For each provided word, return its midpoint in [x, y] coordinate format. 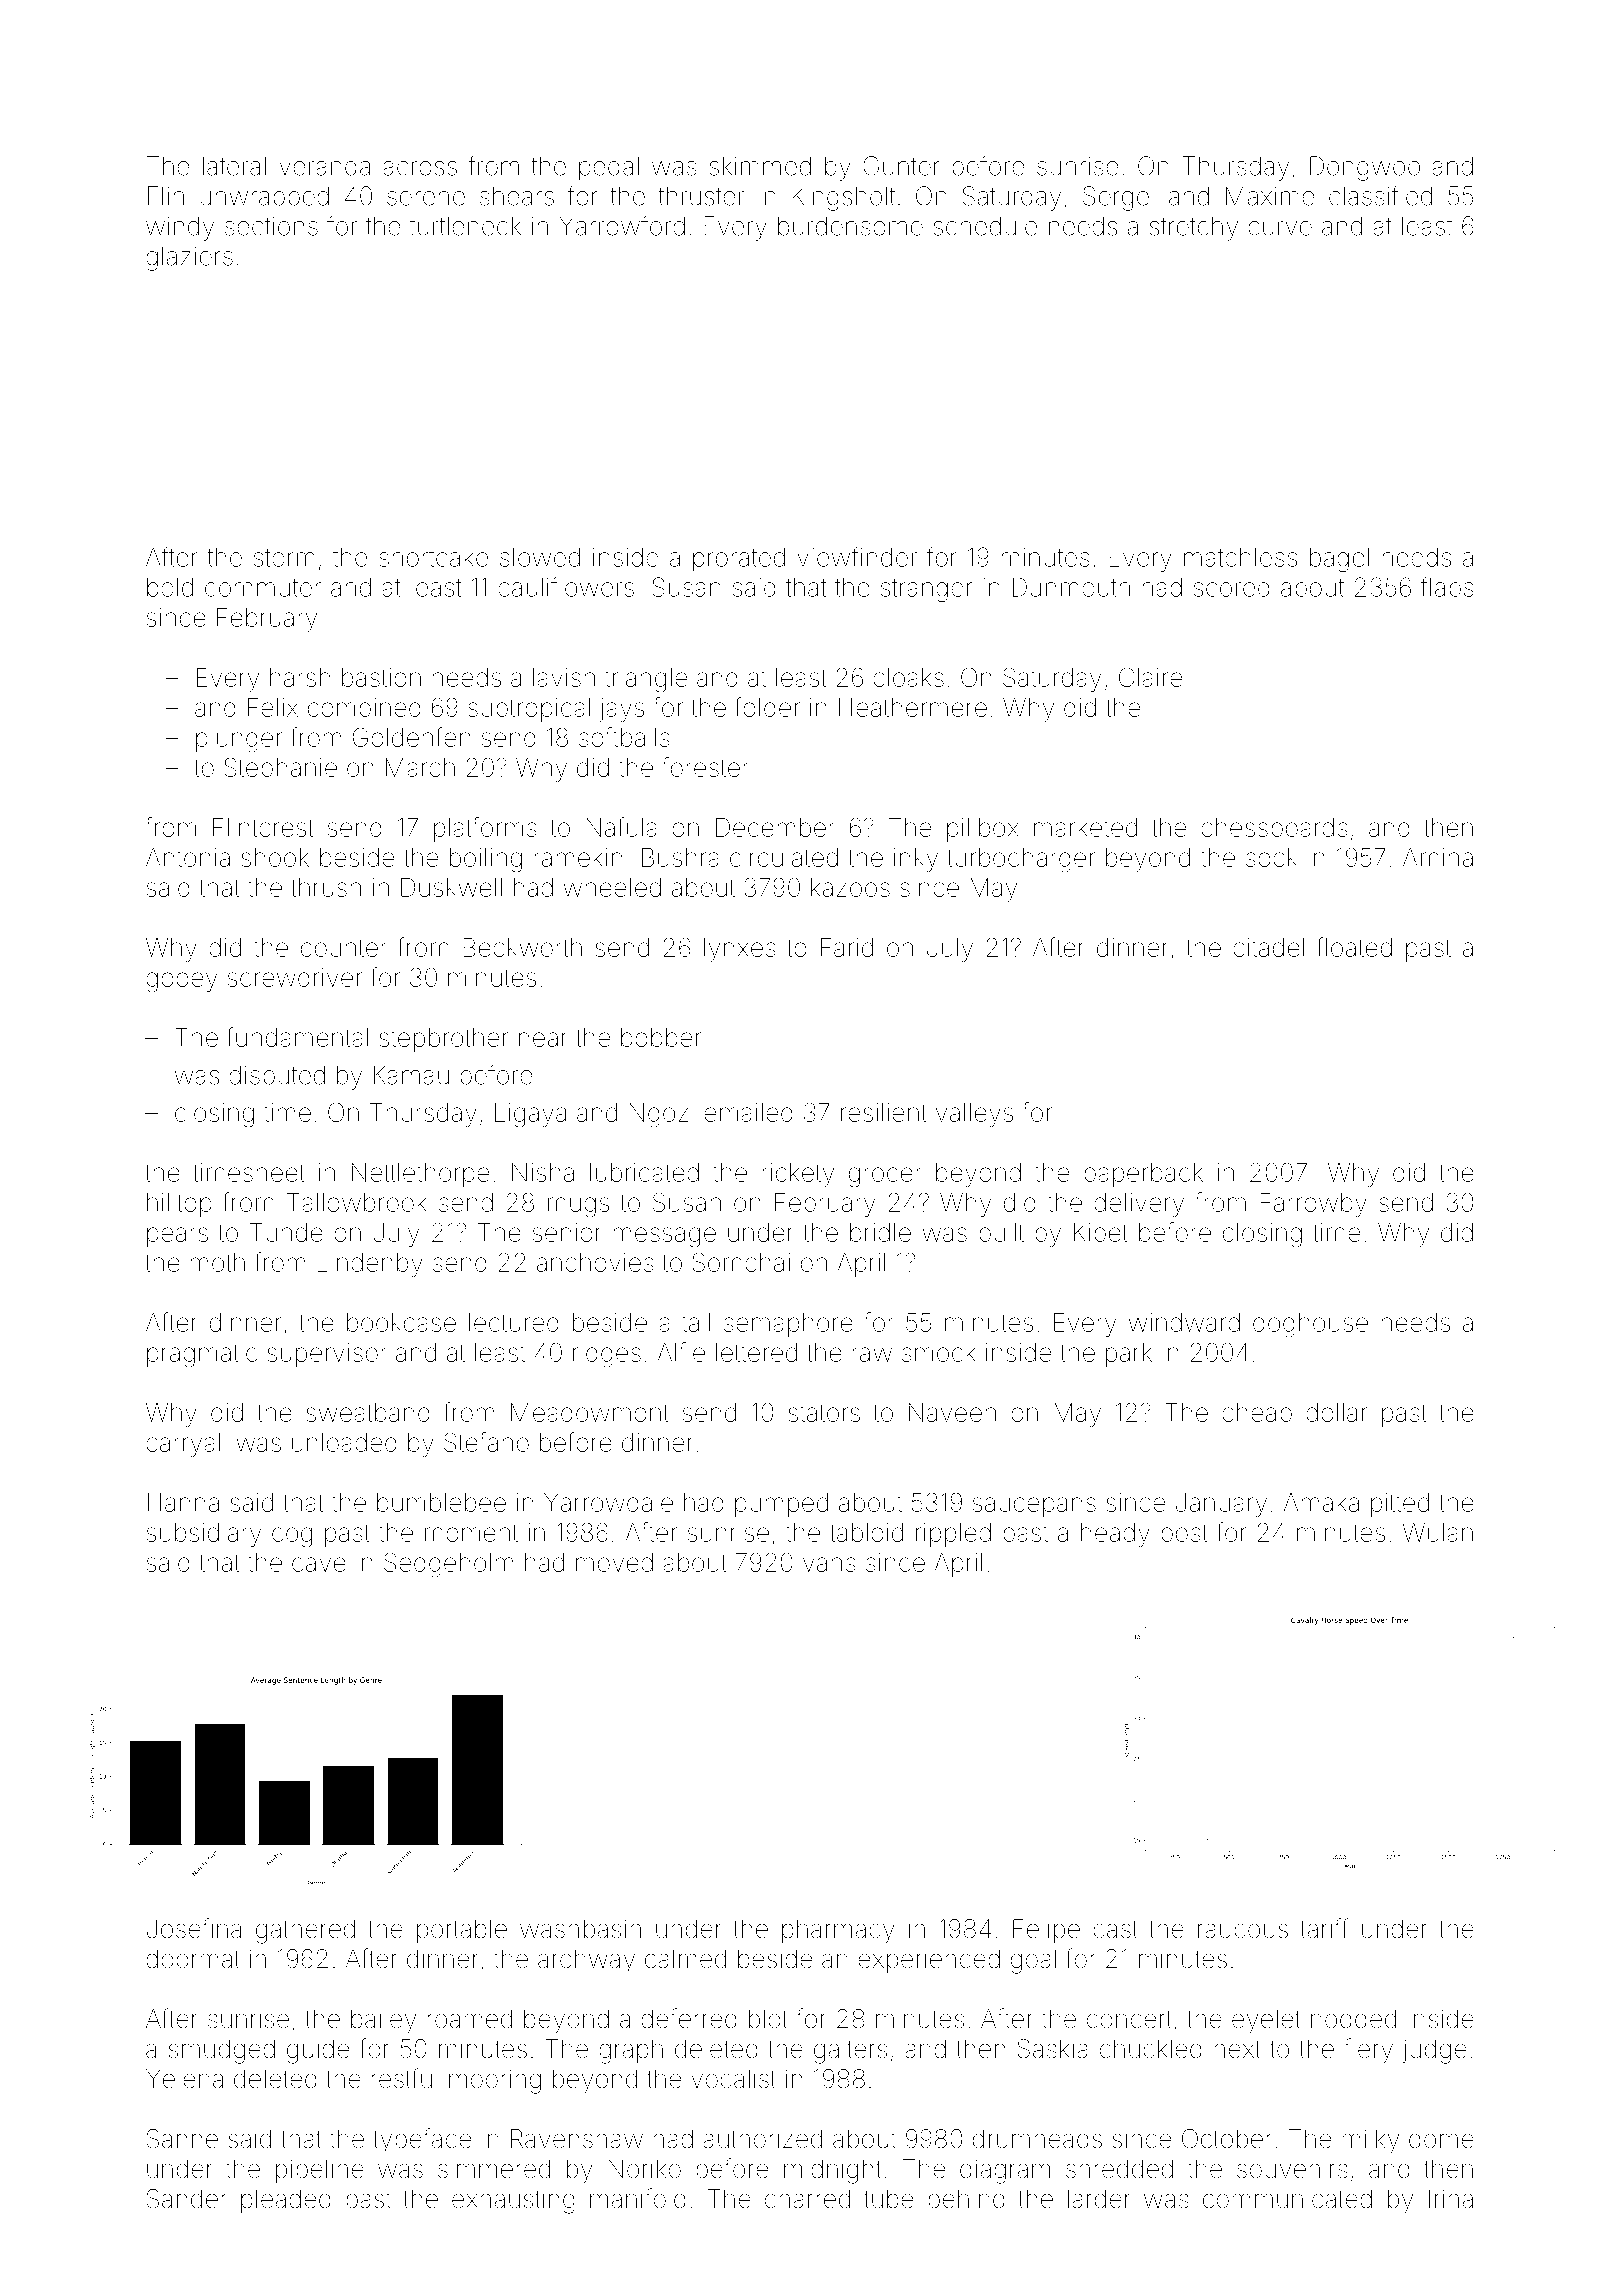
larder [1099, 2199]
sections [271, 226]
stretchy [1194, 228]
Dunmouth [1071, 587]
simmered [494, 2169]
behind [966, 2199]
